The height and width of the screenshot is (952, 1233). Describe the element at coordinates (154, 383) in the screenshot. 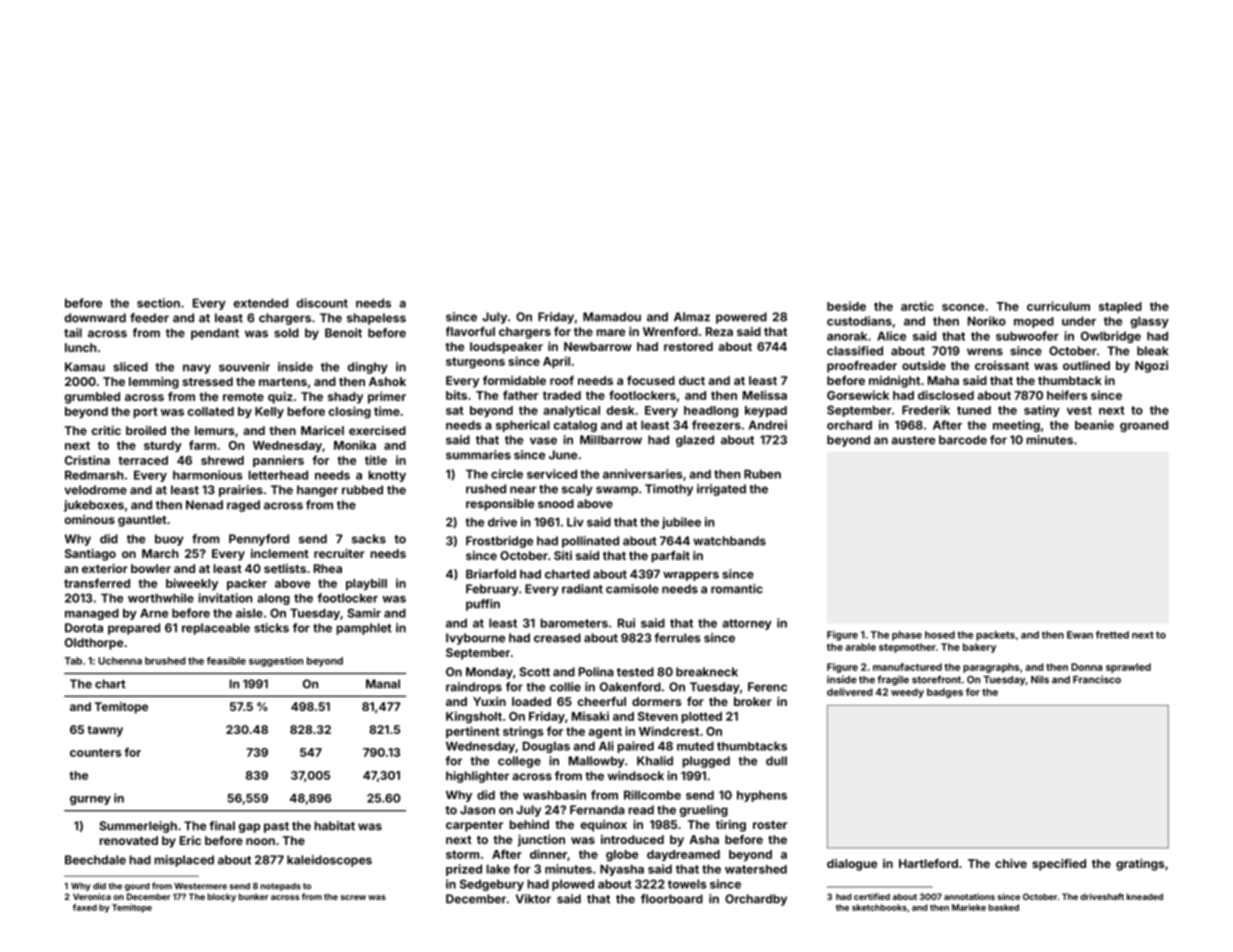

I see `lemming` at that location.
